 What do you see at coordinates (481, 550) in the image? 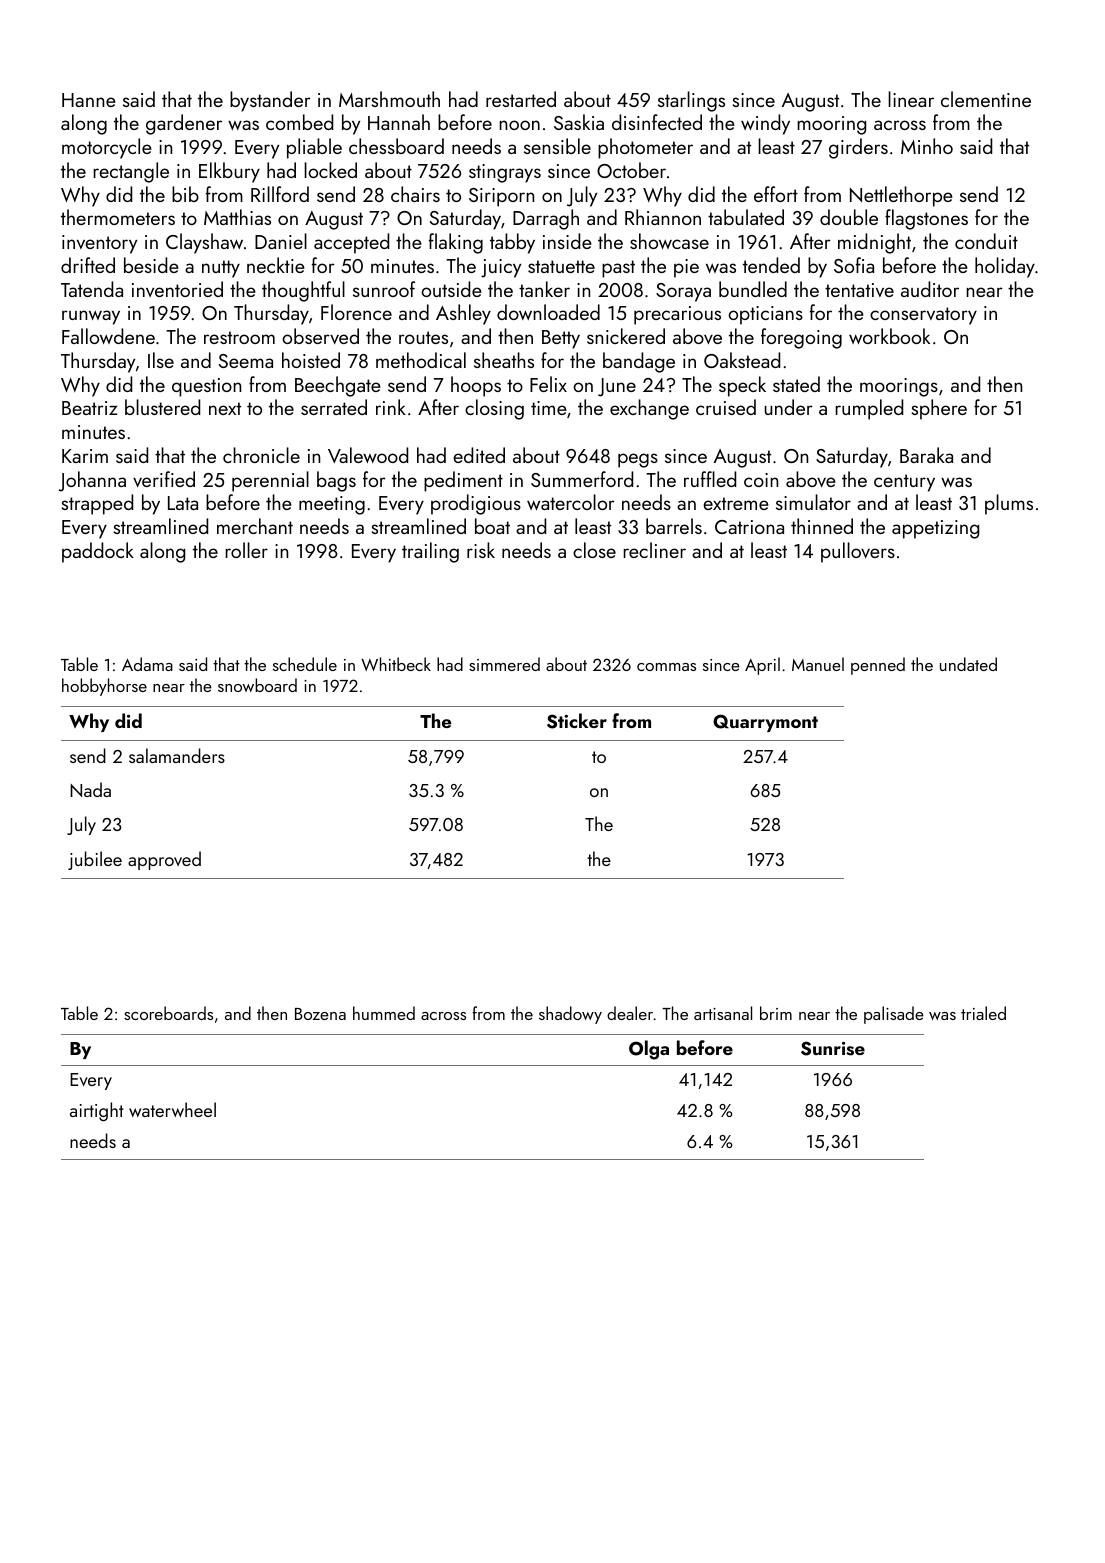
I see `risk` at bounding box center [481, 550].
